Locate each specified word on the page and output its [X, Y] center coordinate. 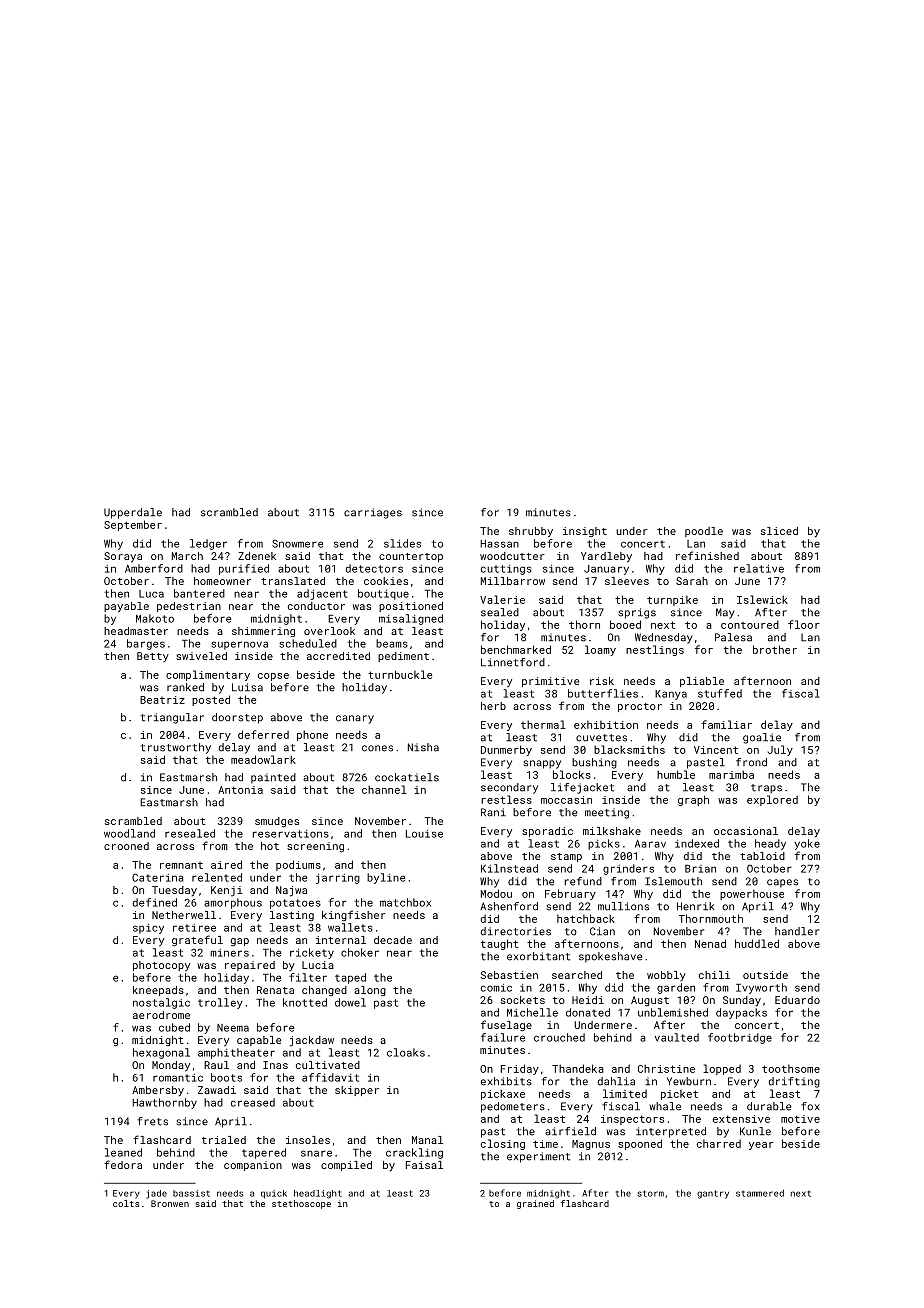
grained [535, 1204]
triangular [172, 718]
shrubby [531, 532]
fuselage [506, 1025]
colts [126, 1203]
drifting [794, 1082]
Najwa [291, 891]
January [606, 570]
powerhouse [752, 895]
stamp [566, 857]
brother [775, 649]
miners [230, 953]
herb [493, 706]
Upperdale [133, 513]
